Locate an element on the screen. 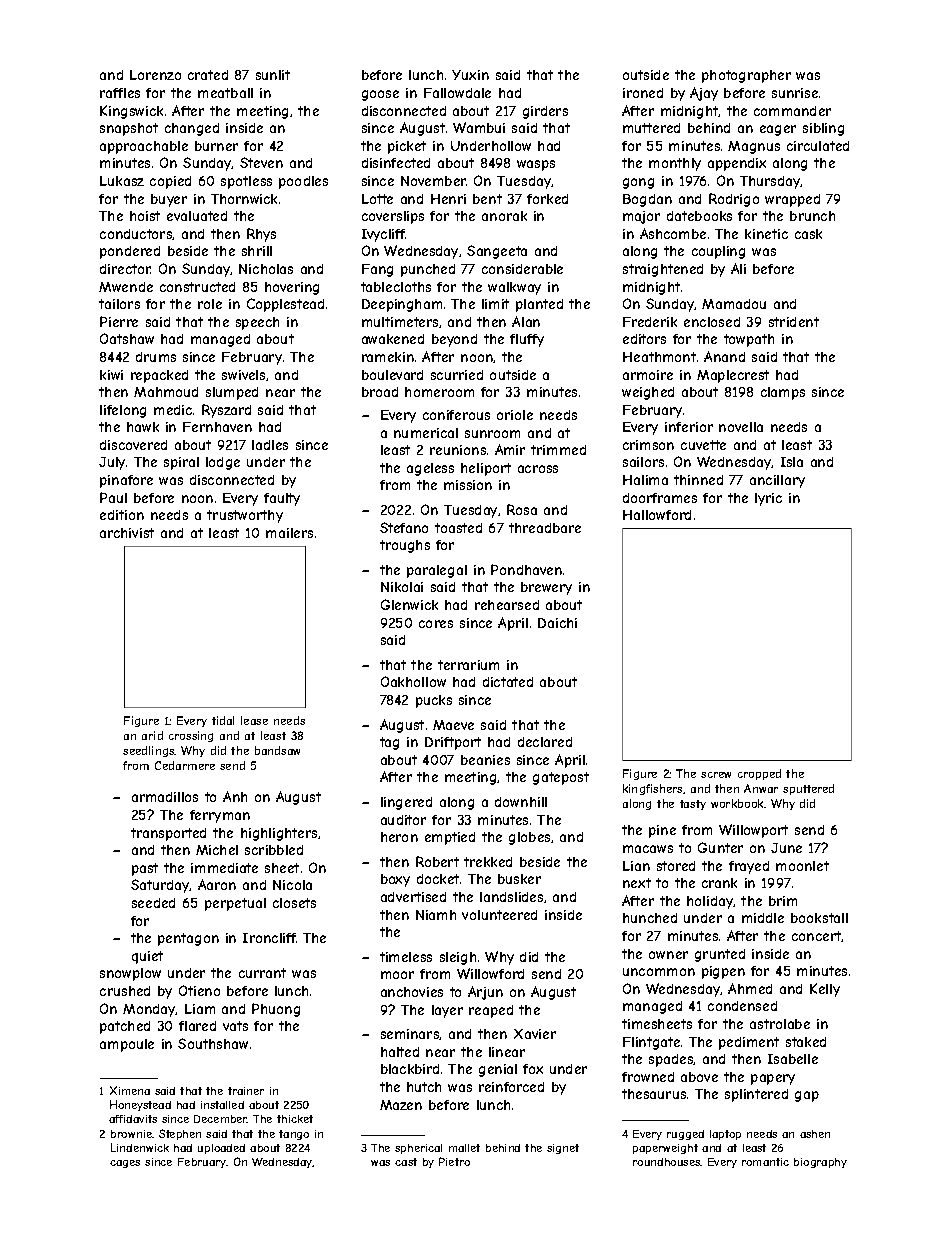 Image resolution: width=952 pixels, height=1233 pixels. cast is located at coordinates (406, 1162).
